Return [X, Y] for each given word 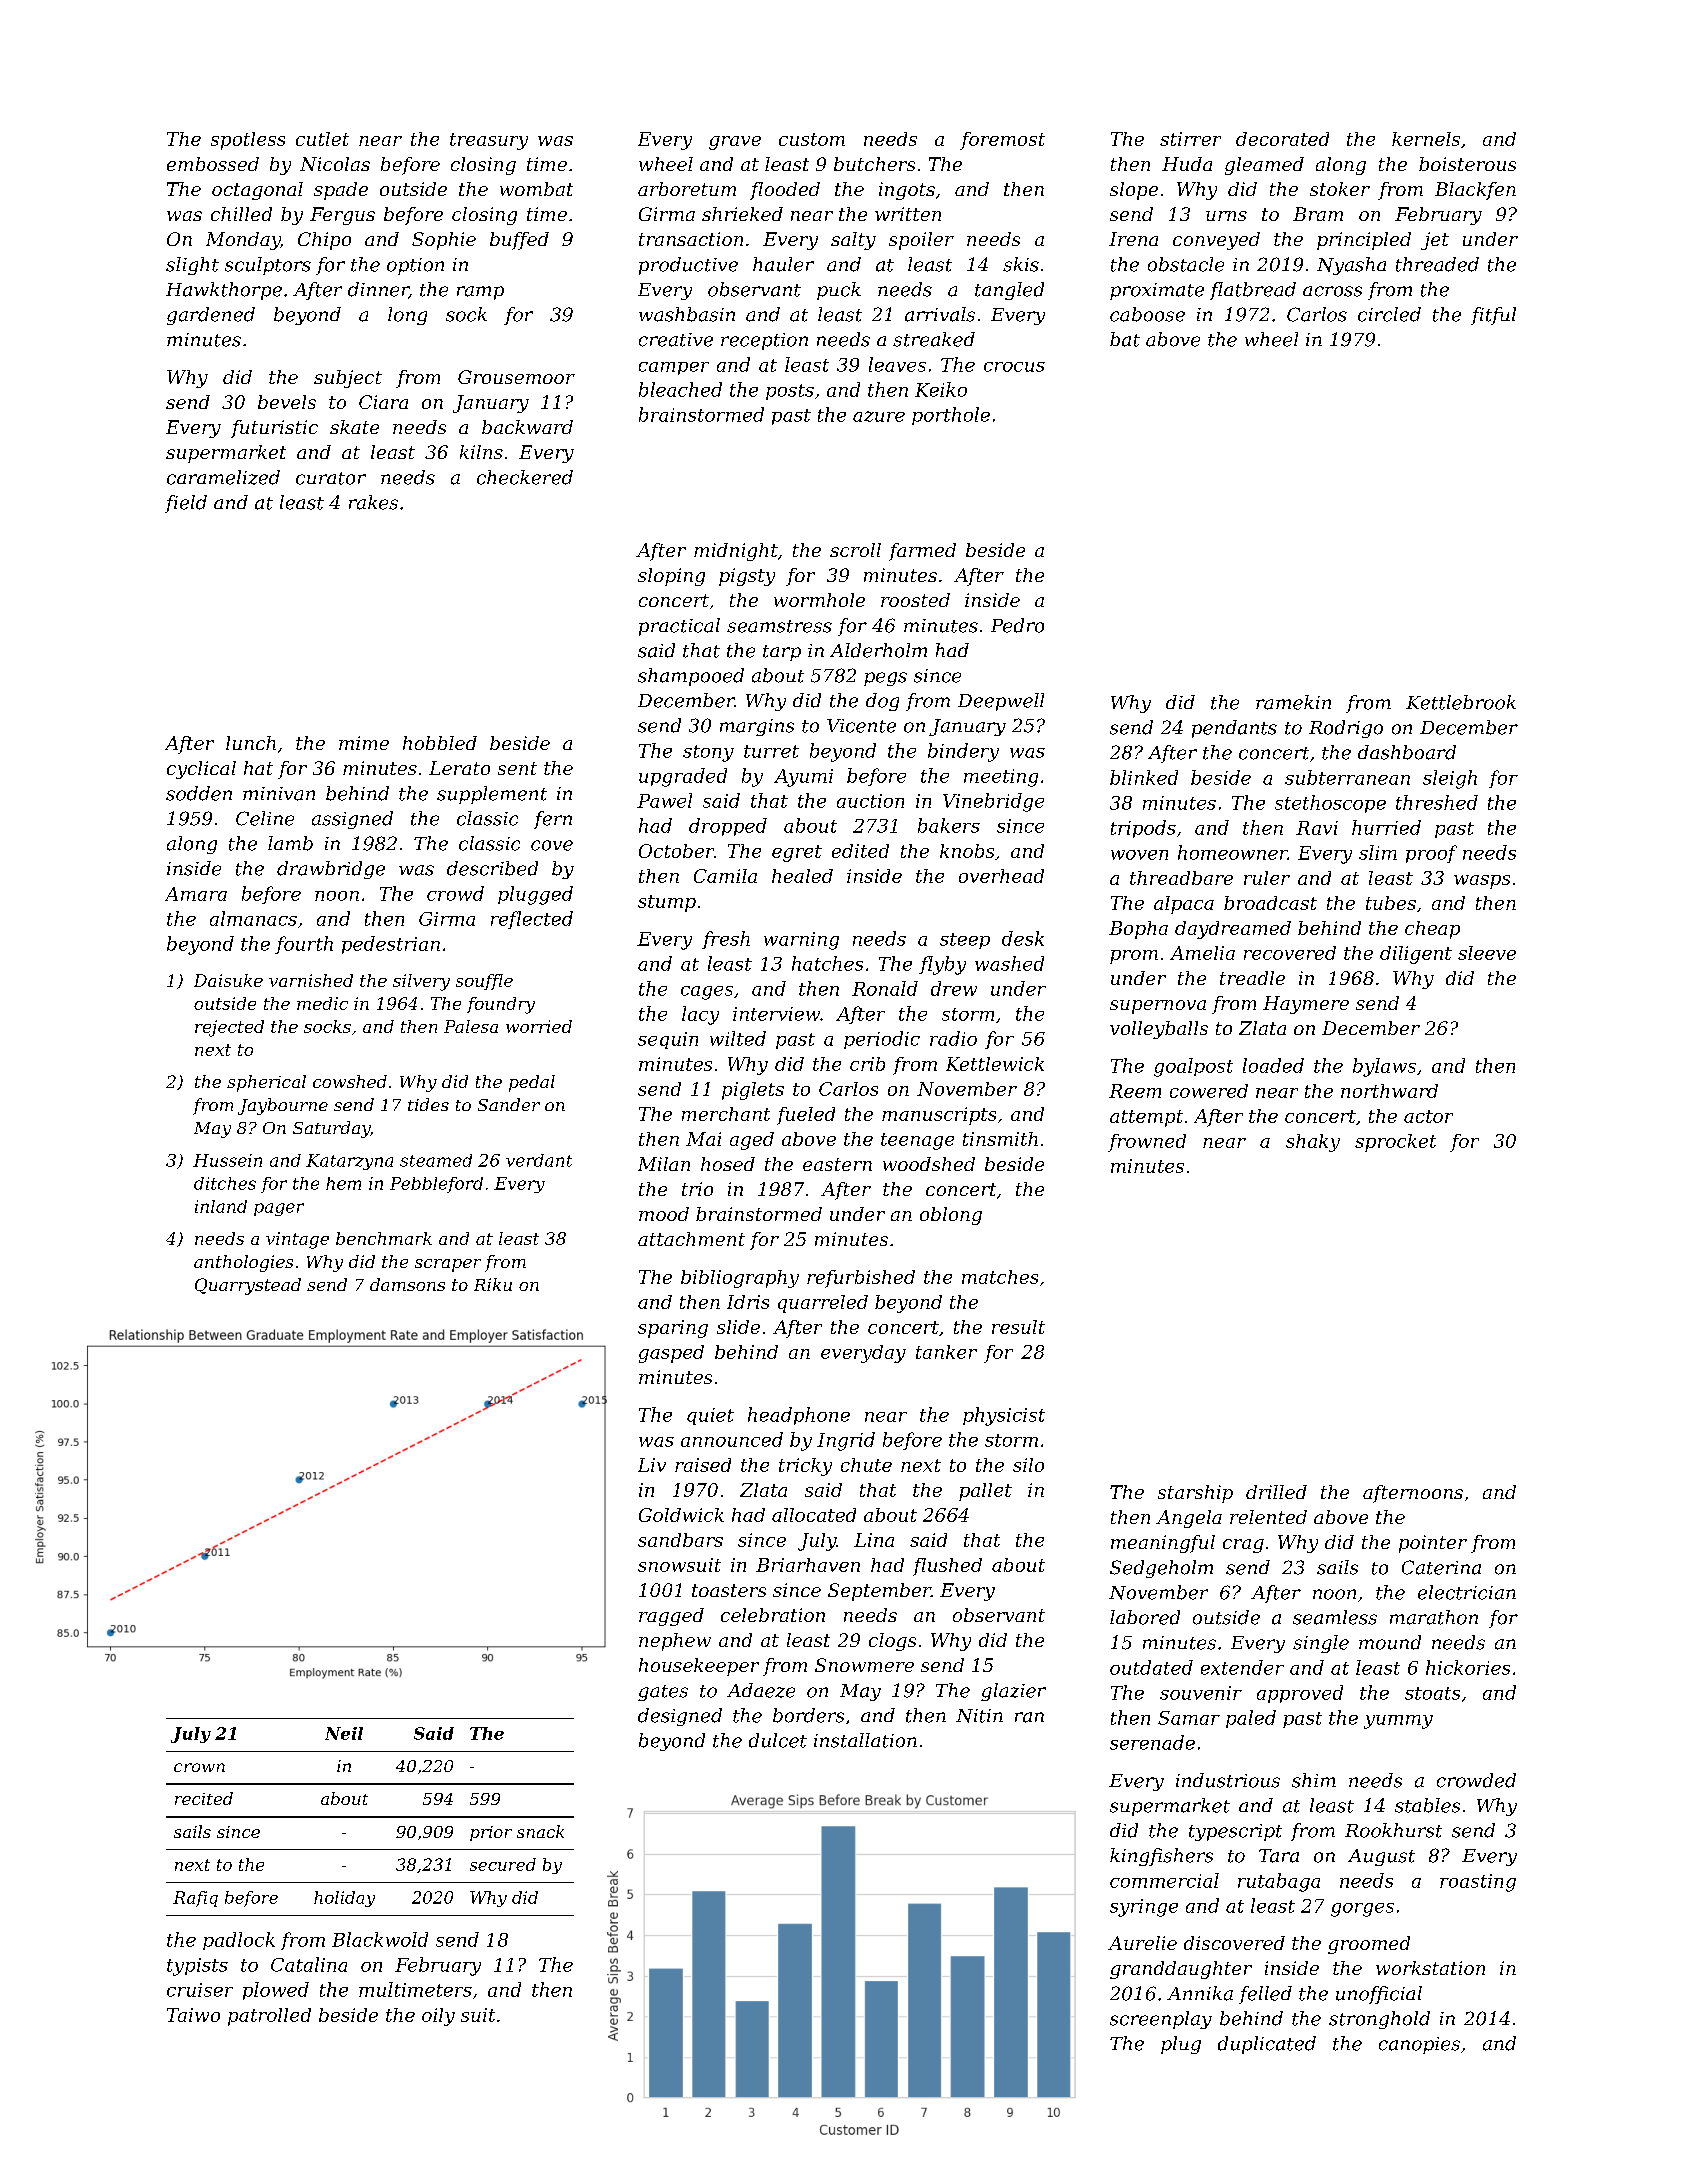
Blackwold [380, 1939]
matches [1000, 1277]
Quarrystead [248, 1286]
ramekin [1293, 702]
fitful [1493, 316]
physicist [1004, 1416]
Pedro [1017, 625]
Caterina [1441, 1567]
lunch [251, 743]
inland [221, 1206]
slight [192, 266]
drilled [1276, 1492]
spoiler [921, 241]
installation [865, 1740]
